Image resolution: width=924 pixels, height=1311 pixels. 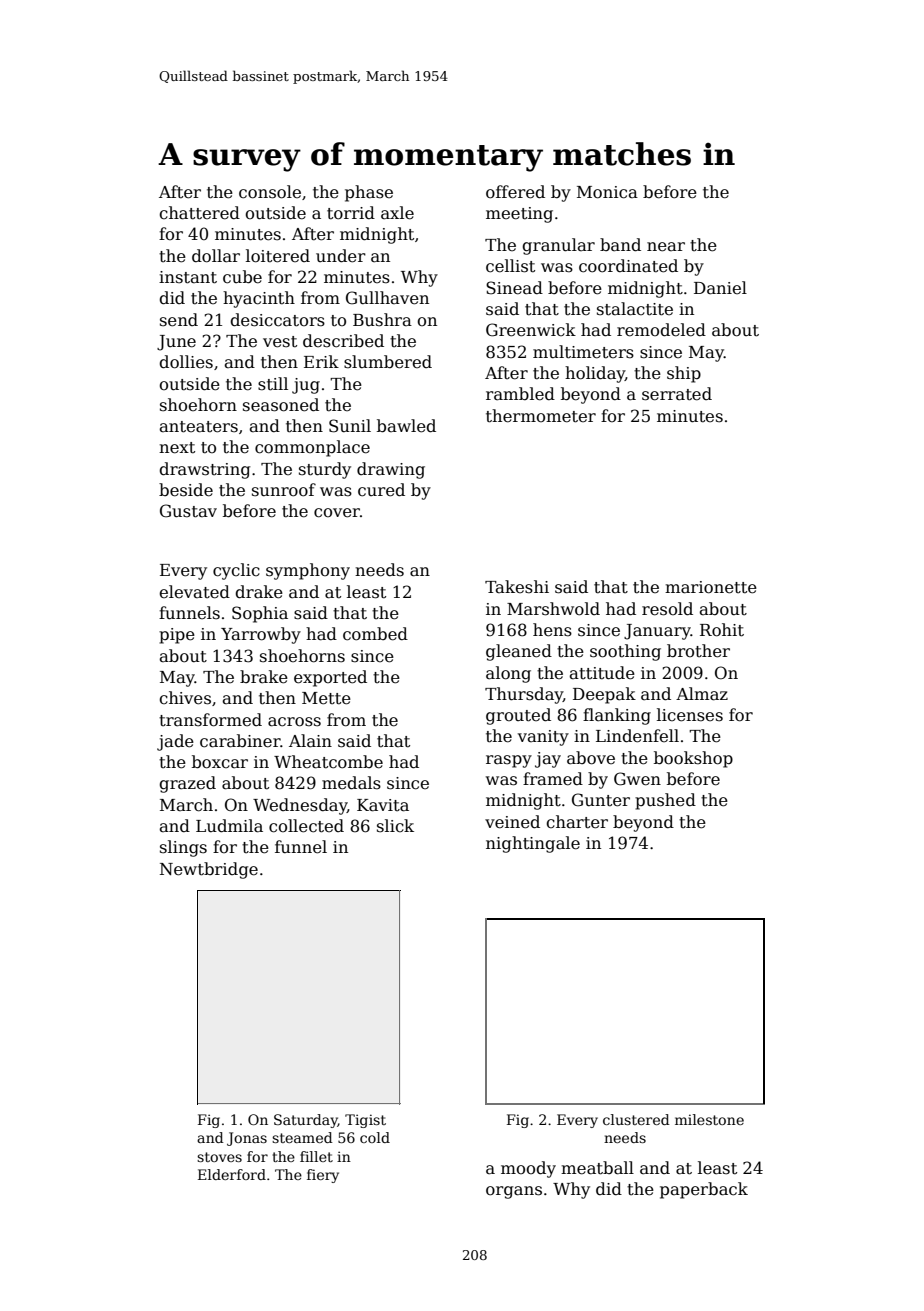 I want to click on elevated, so click(x=194, y=592).
